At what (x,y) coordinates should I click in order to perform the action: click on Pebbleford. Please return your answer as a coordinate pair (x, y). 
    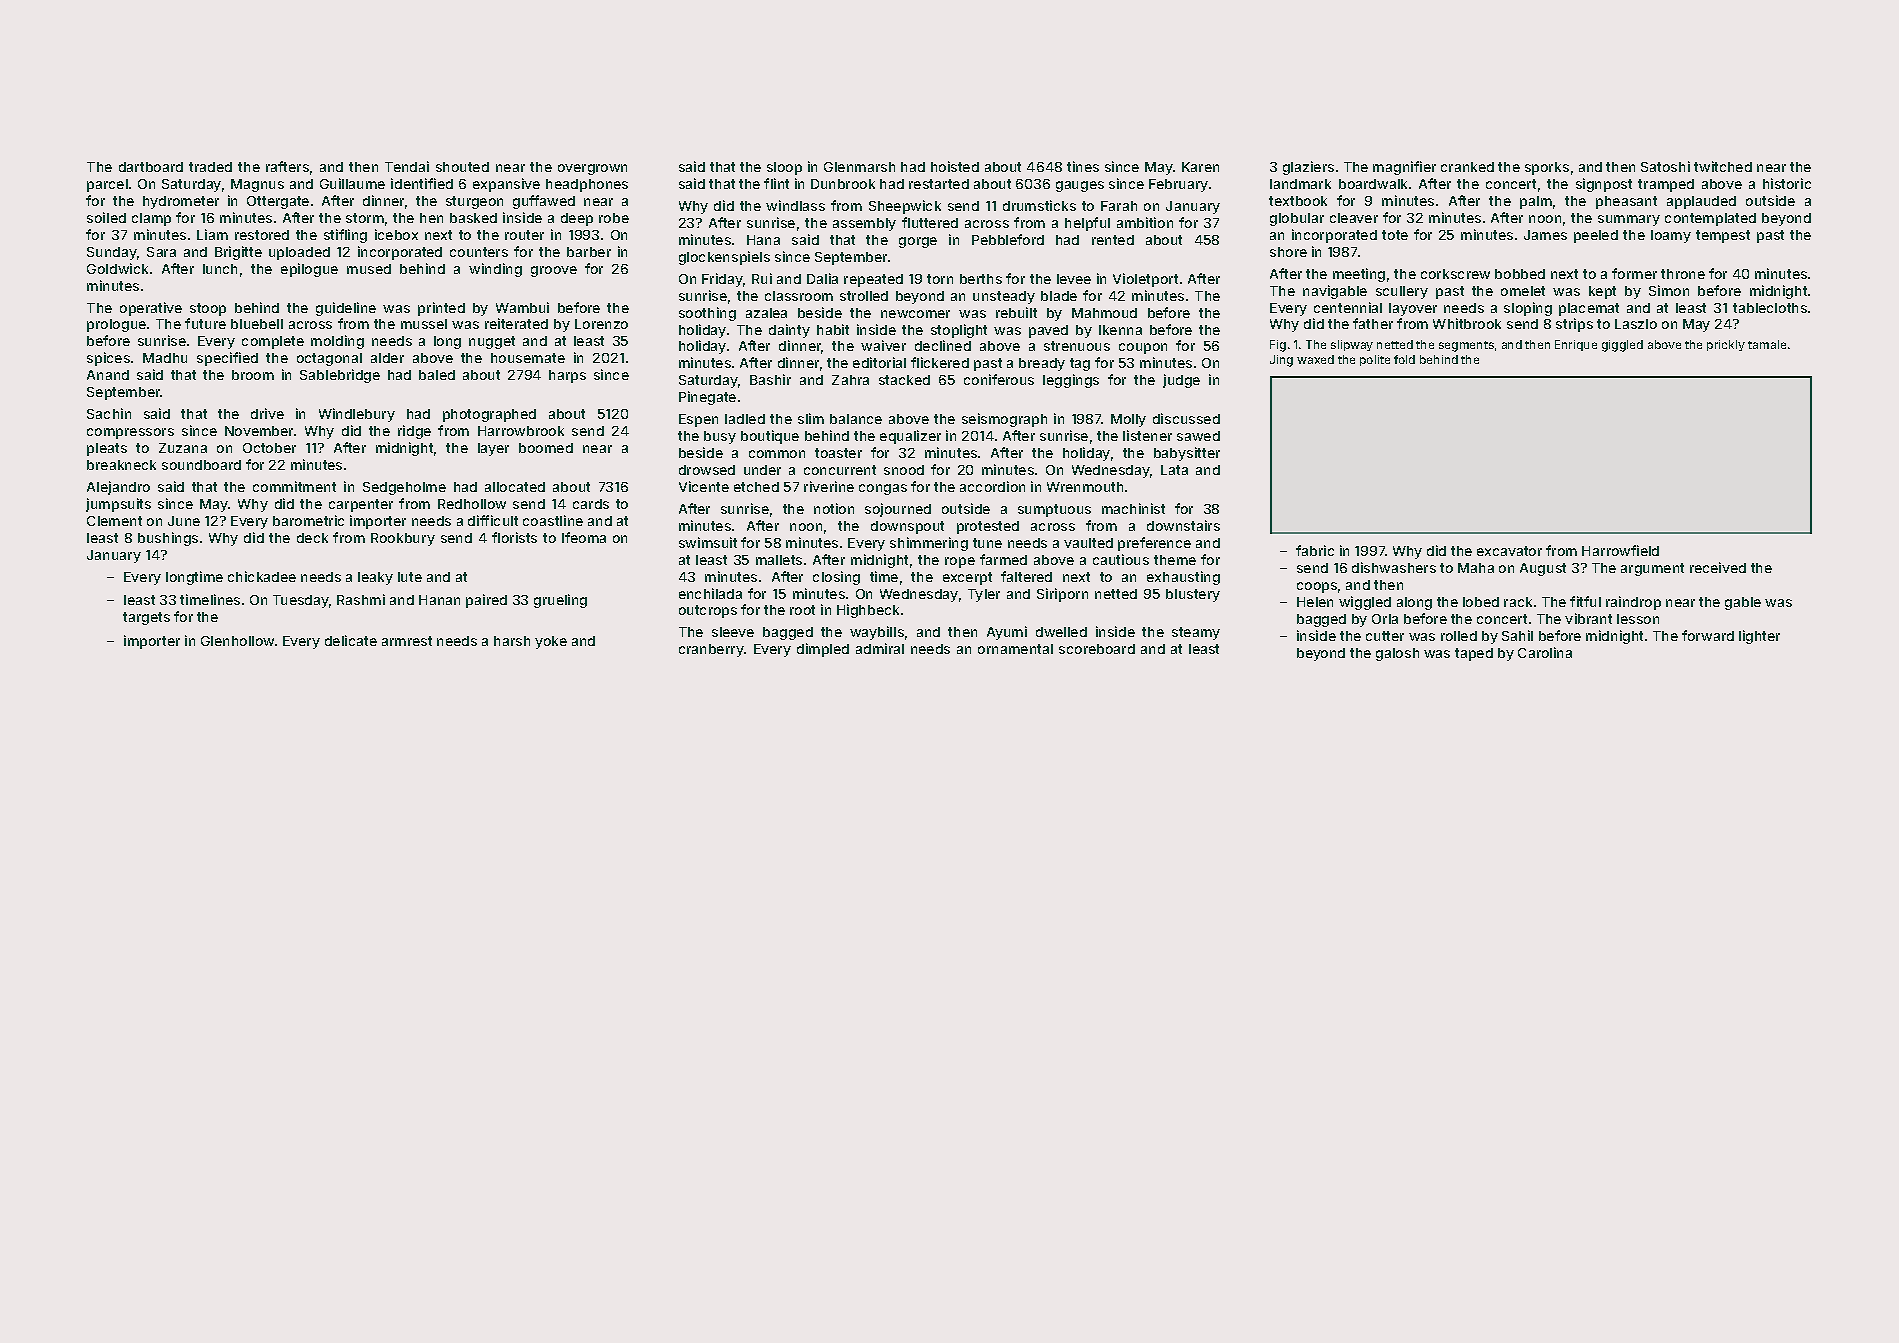
    Looking at the image, I should click on (1008, 239).
